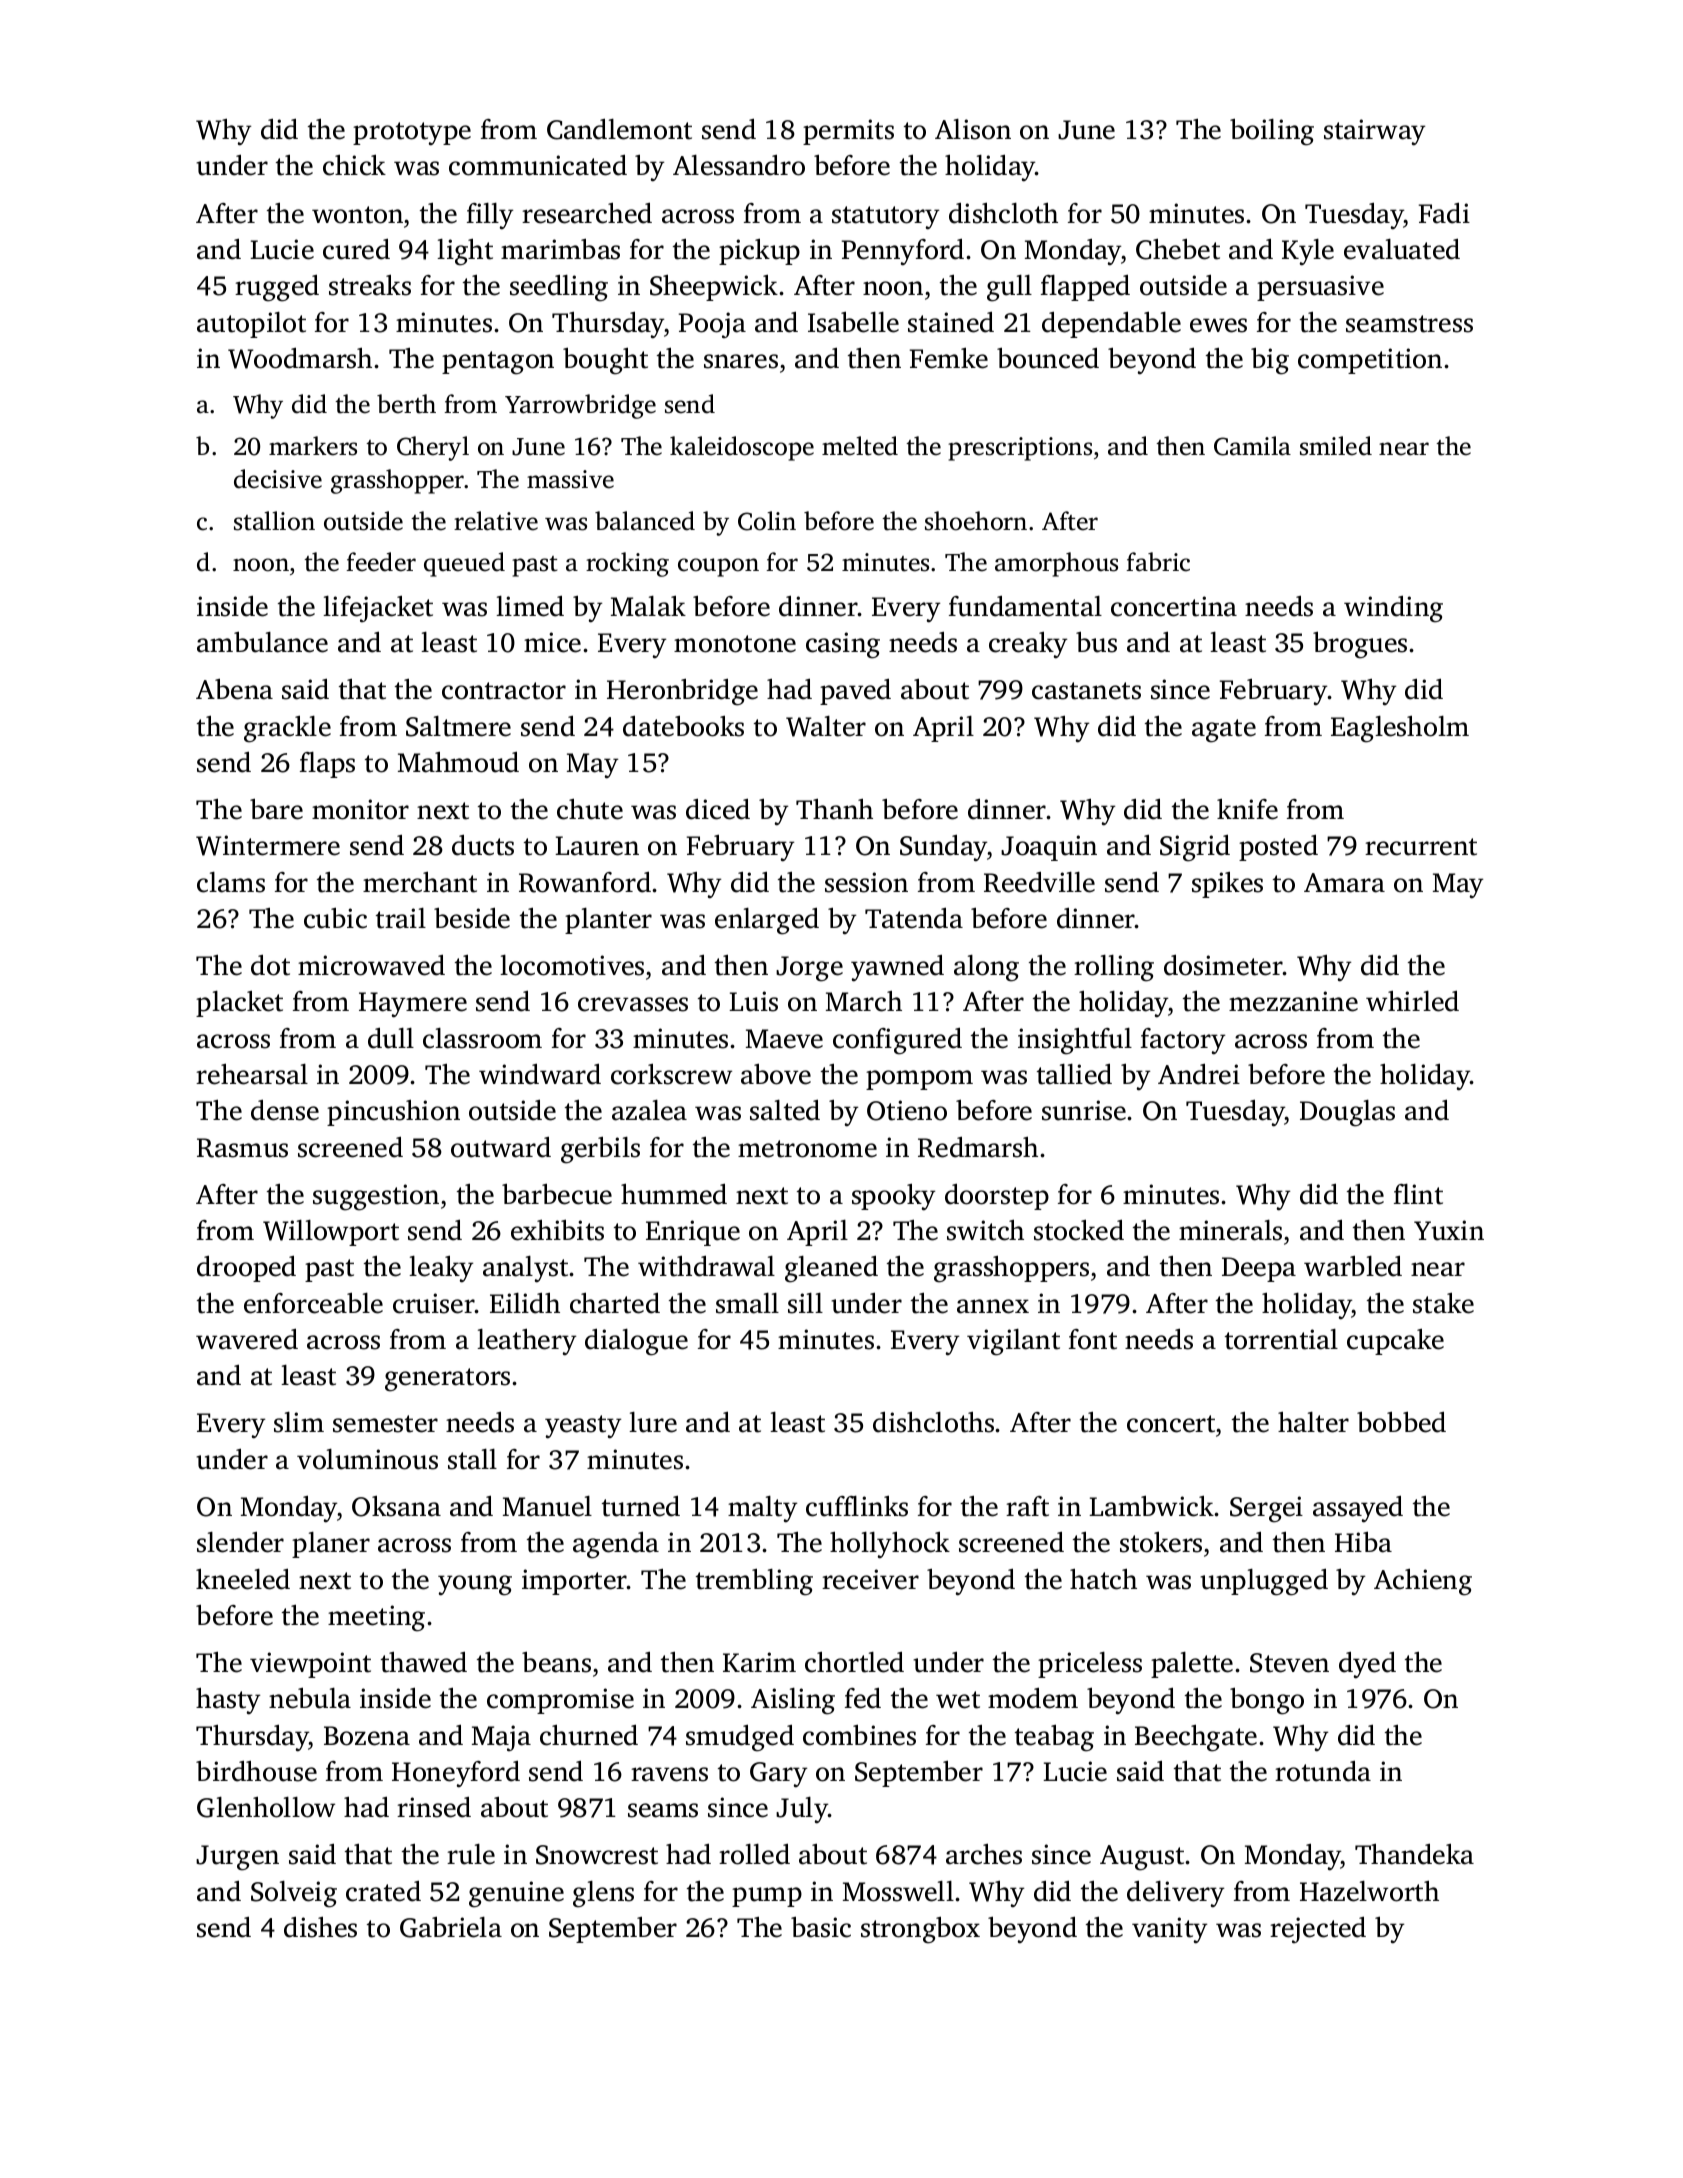 This screenshot has height=2178, width=1683. I want to click on contractor, so click(504, 691).
